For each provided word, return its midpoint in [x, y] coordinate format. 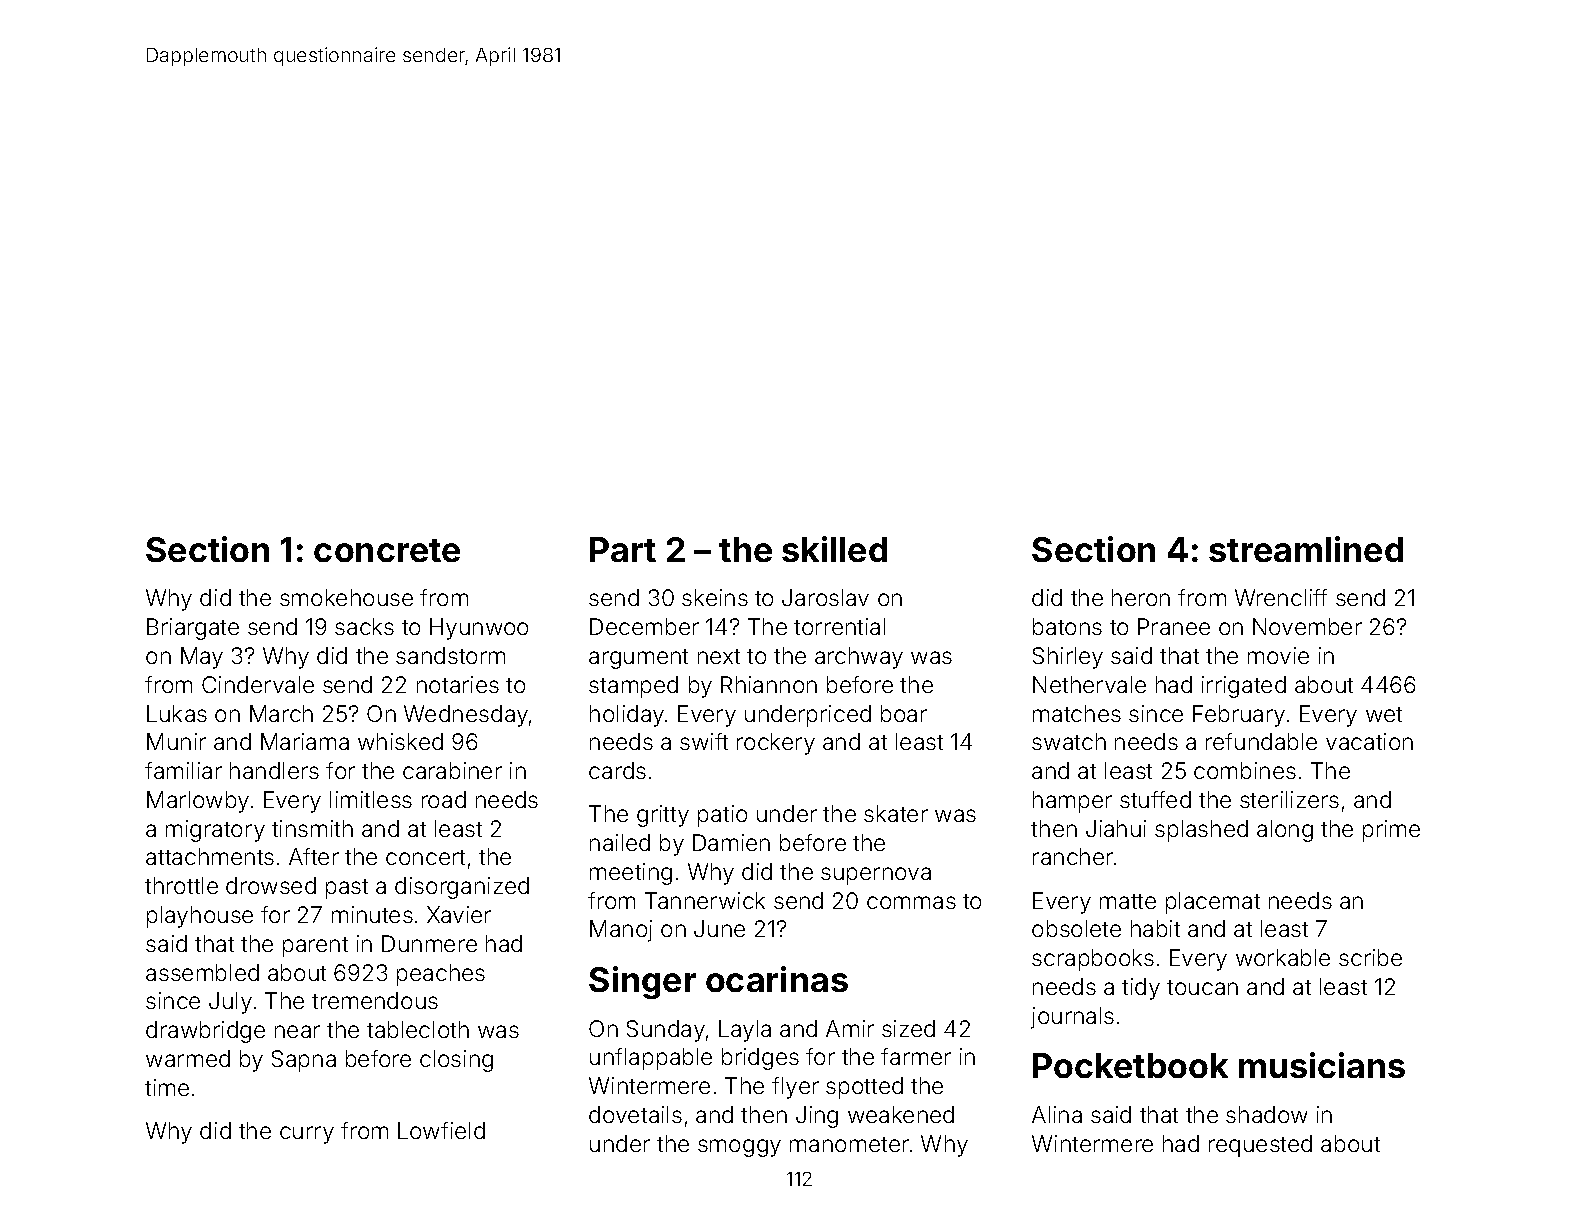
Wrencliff [1281, 597]
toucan [1202, 987]
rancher [1073, 856]
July [230, 1003]
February [1239, 716]
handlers [274, 770]
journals [1072, 1018]
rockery [776, 744]
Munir [176, 741]
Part [623, 549]
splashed [1201, 831]
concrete [387, 550]
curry [307, 1135]
